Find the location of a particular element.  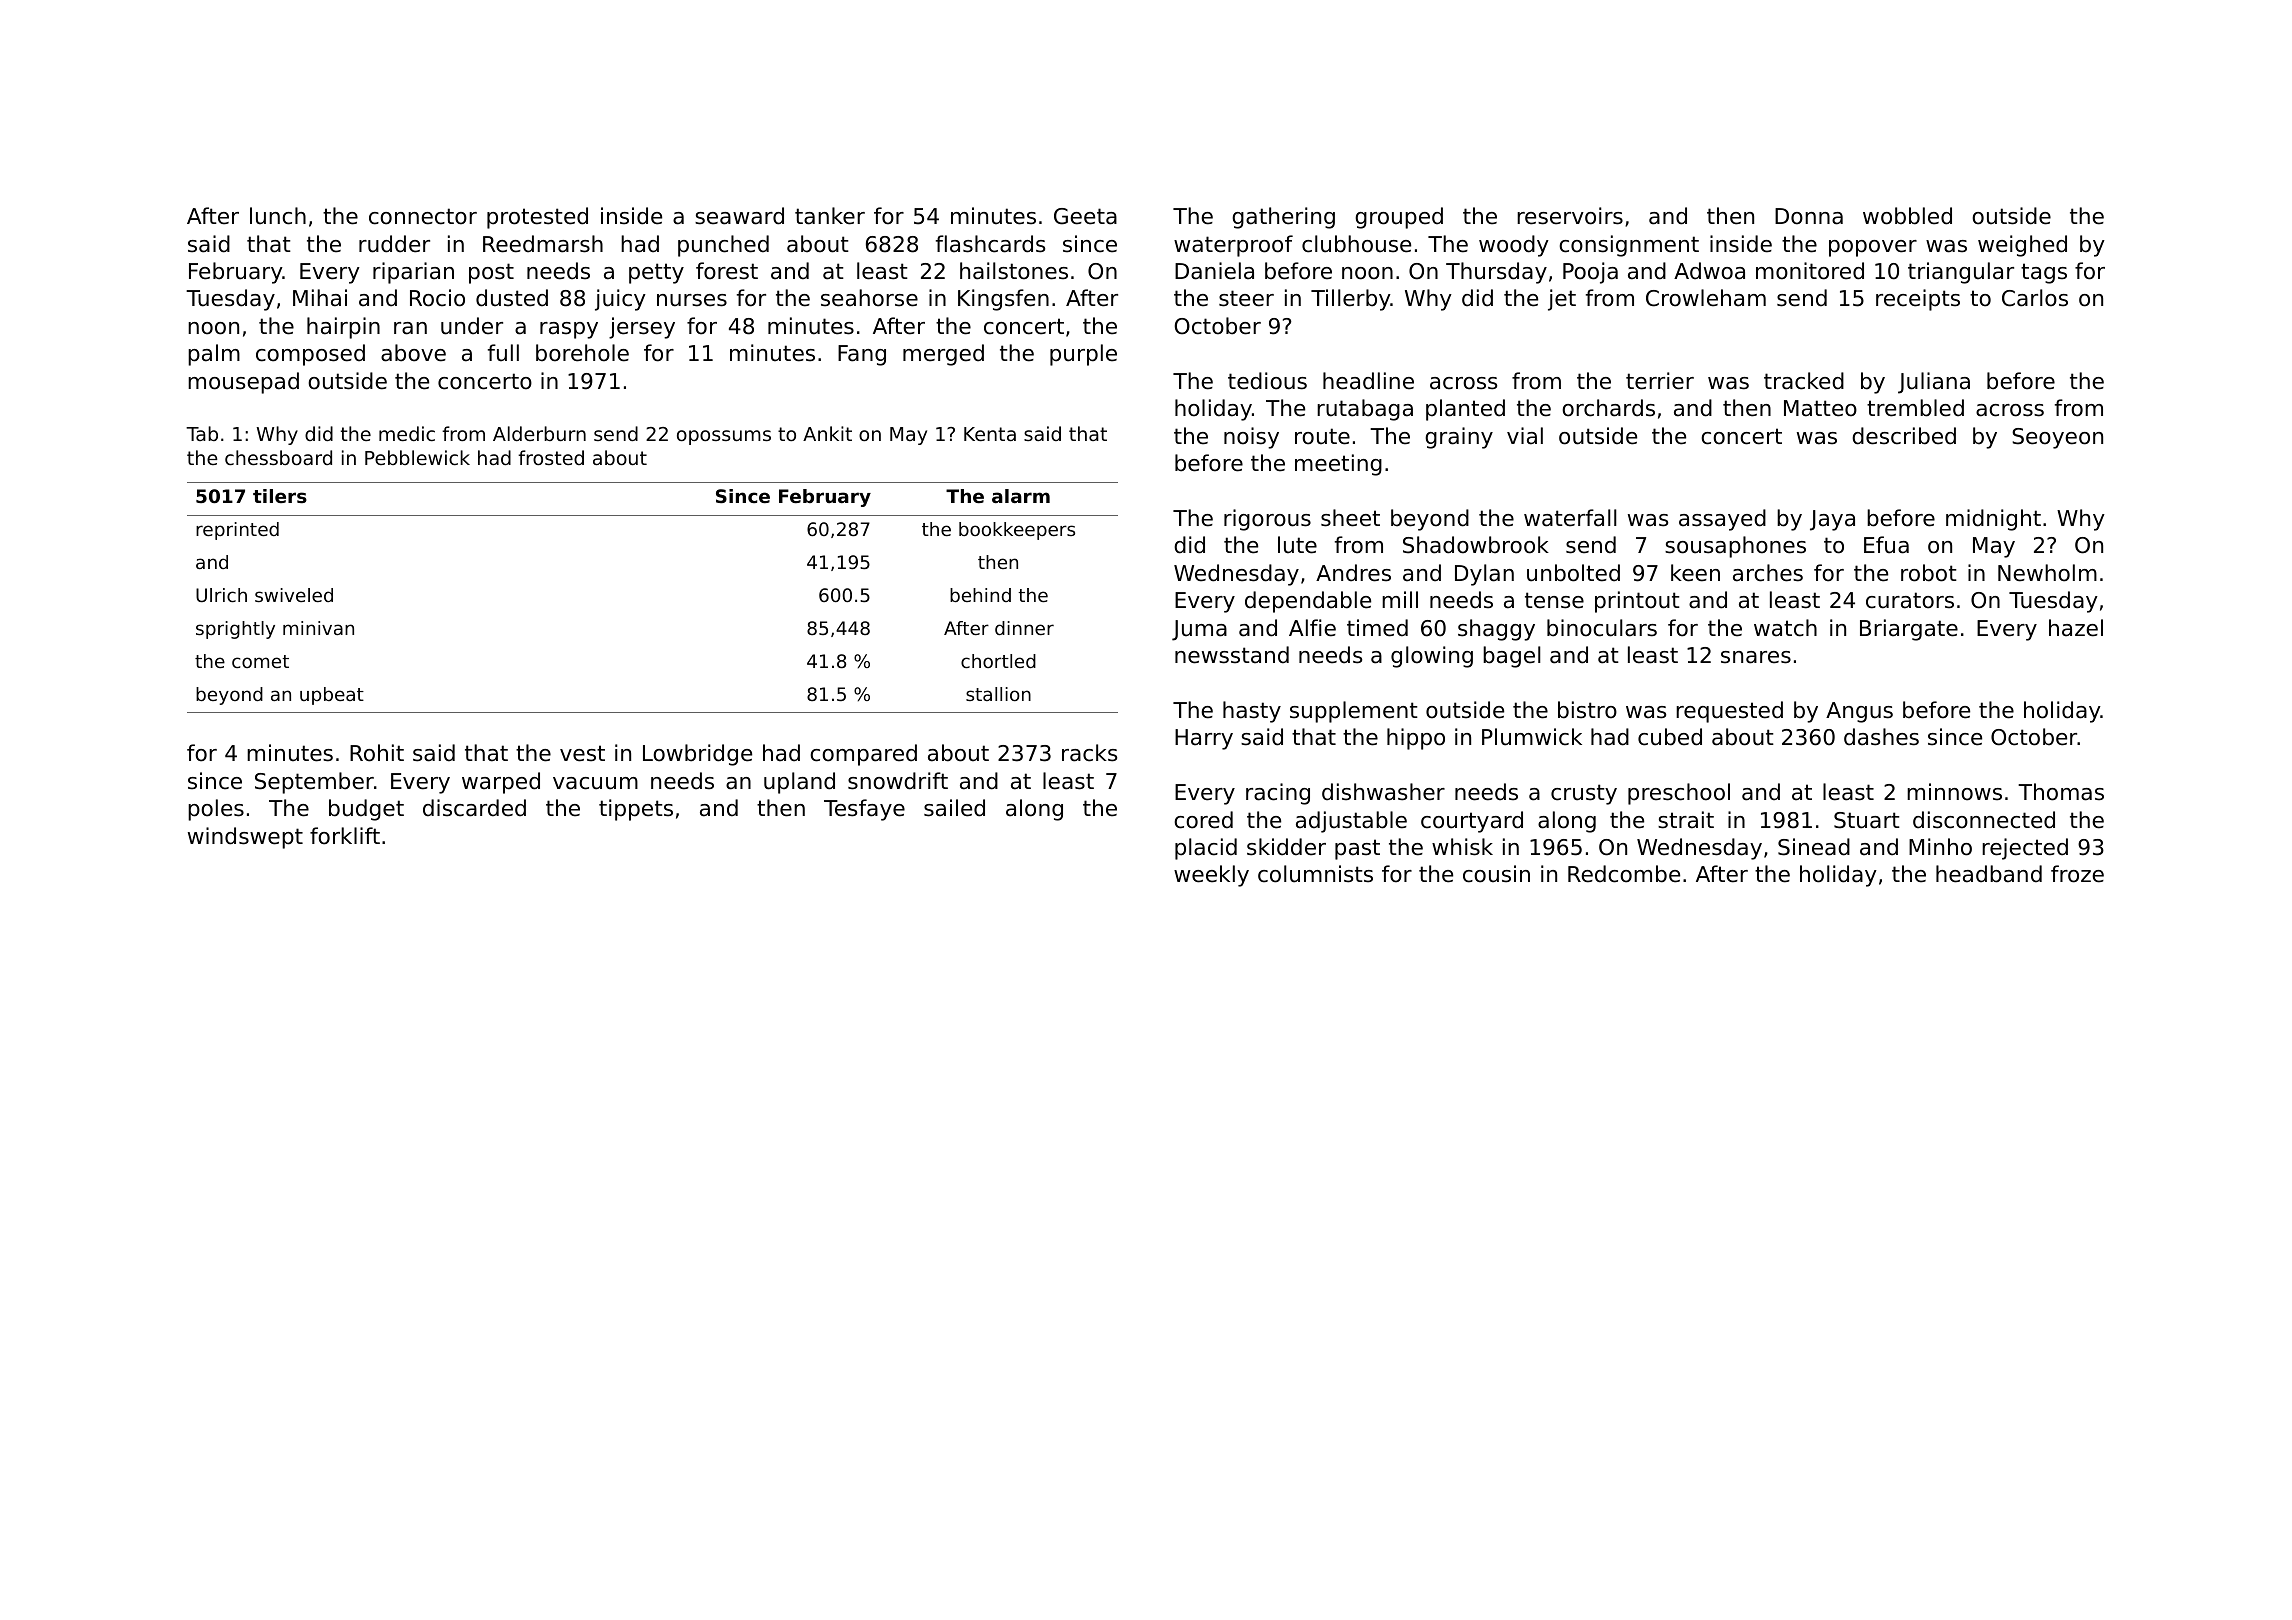

tedious is located at coordinates (1267, 381).
